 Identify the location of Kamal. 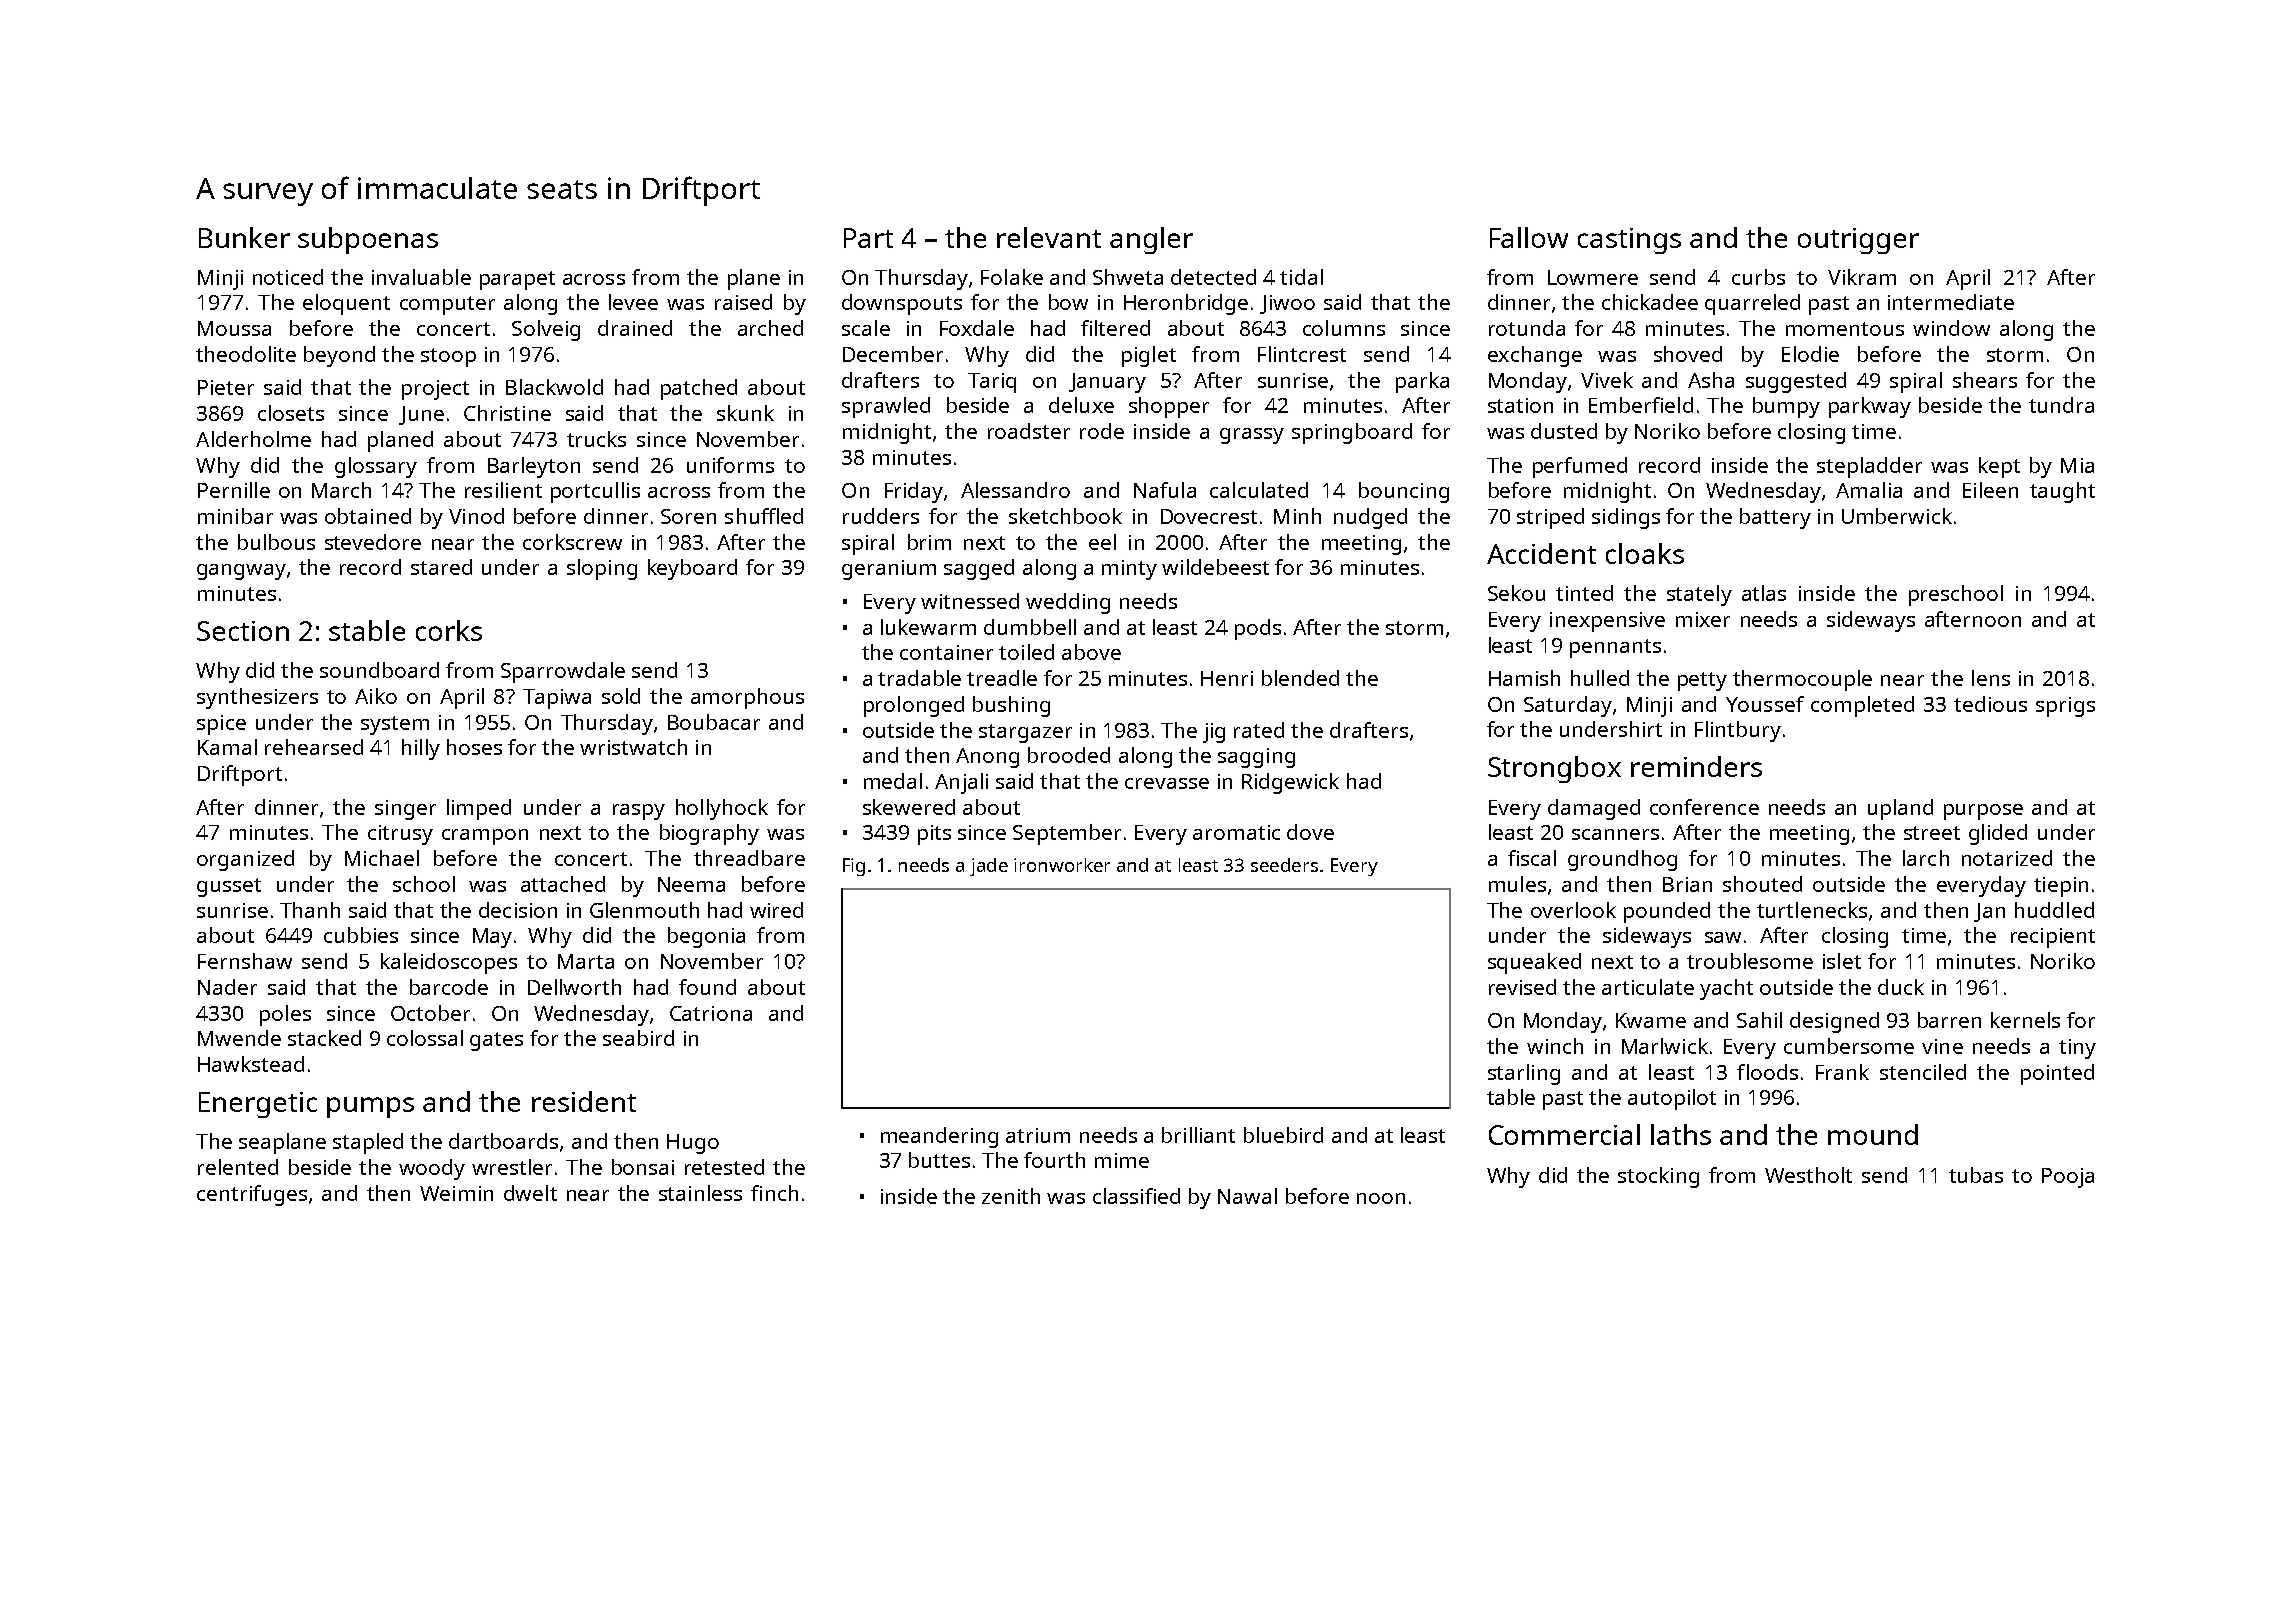
(227, 747).
